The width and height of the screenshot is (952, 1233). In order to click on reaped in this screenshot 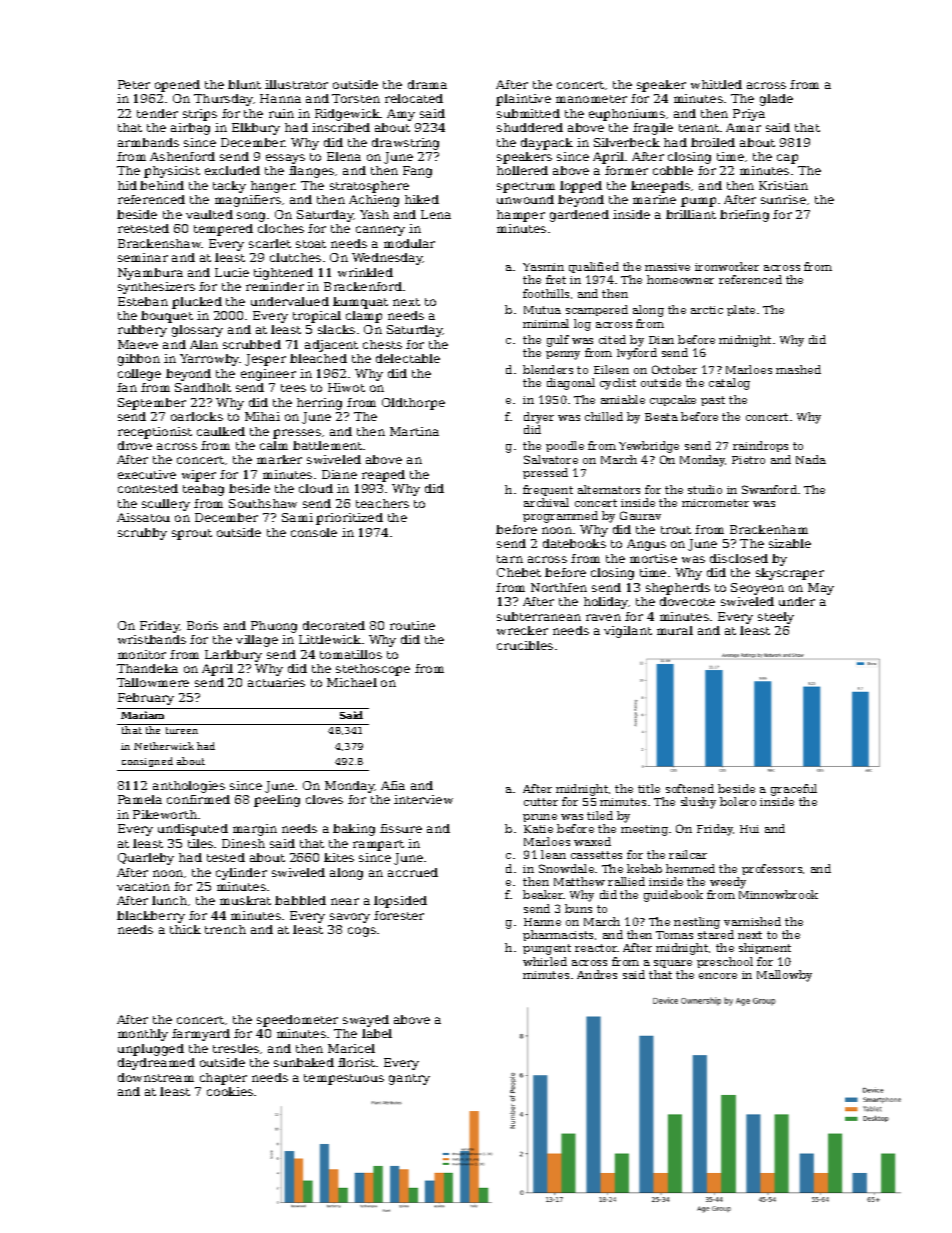, I will do `click(383, 476)`.
